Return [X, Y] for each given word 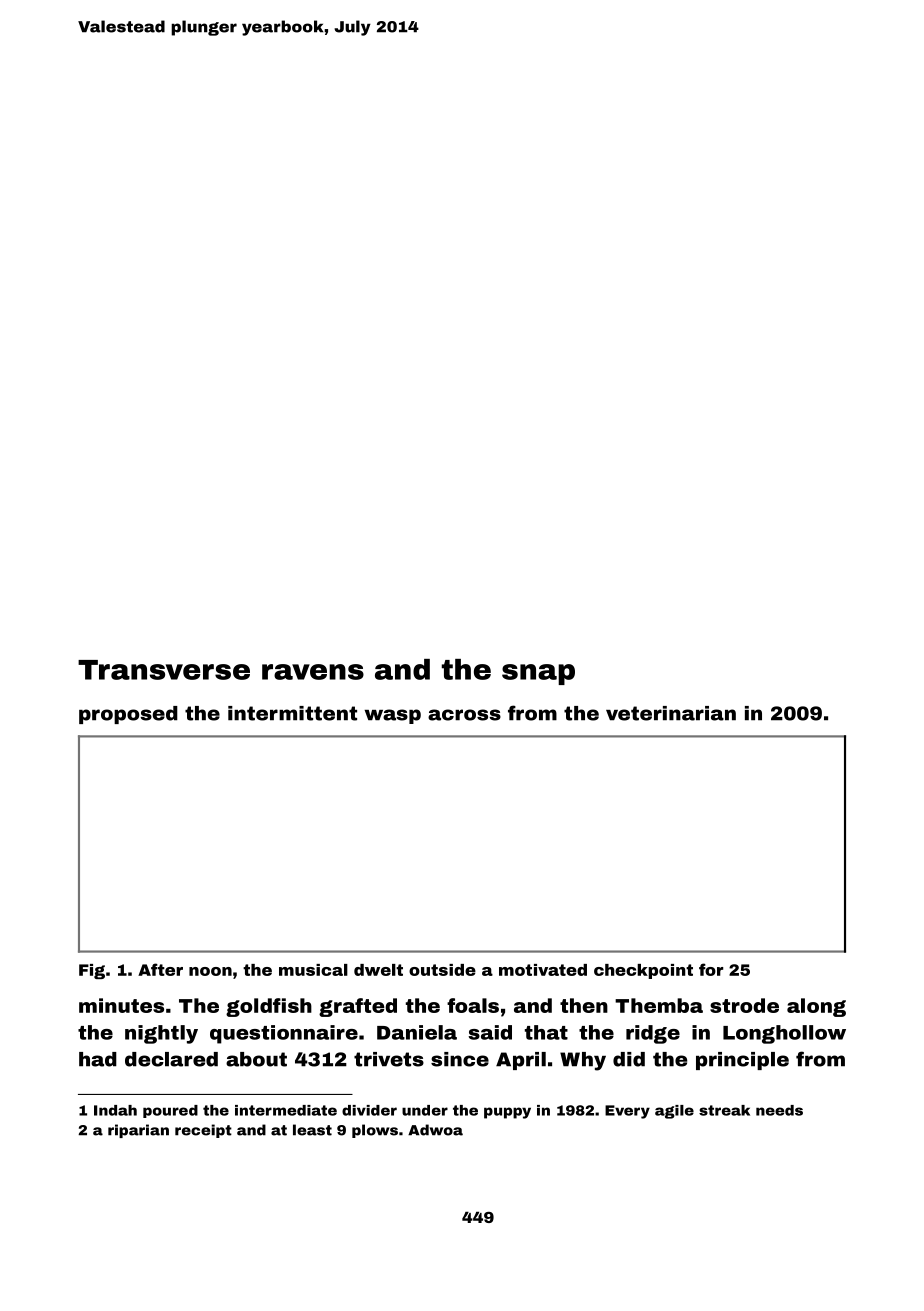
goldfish [269, 1007]
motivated [543, 970]
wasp [393, 716]
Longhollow [784, 1034]
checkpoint [643, 971]
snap [538, 674]
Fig [92, 971]
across [464, 715]
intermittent [292, 713]
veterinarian [671, 713]
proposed [128, 715]
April [521, 1061]
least [312, 1130]
